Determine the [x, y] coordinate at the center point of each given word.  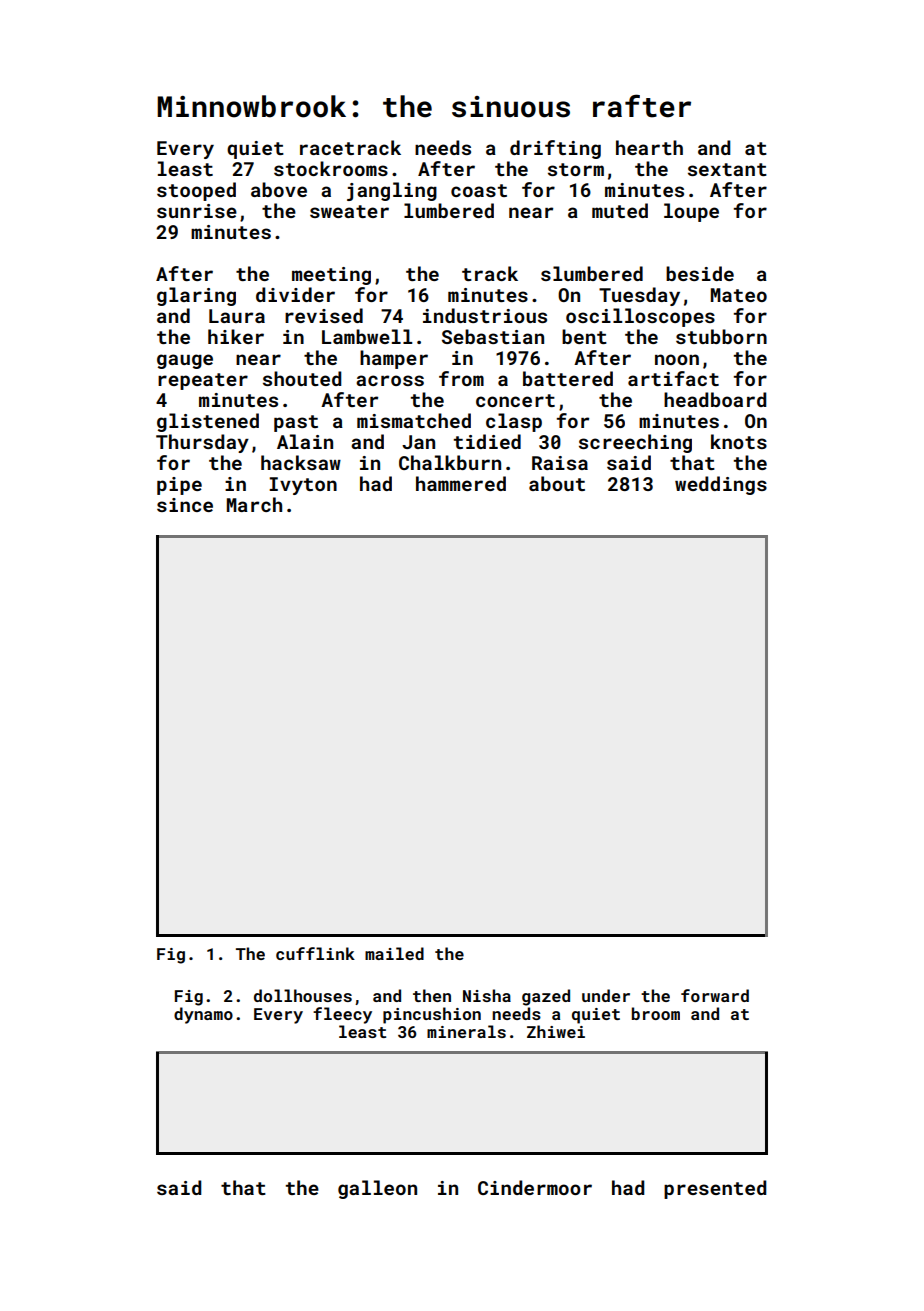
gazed [546, 997]
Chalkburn [450, 462]
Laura [237, 316]
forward [715, 995]
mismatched [414, 420]
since [185, 505]
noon [677, 359]
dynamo [203, 1015]
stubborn [721, 336]
